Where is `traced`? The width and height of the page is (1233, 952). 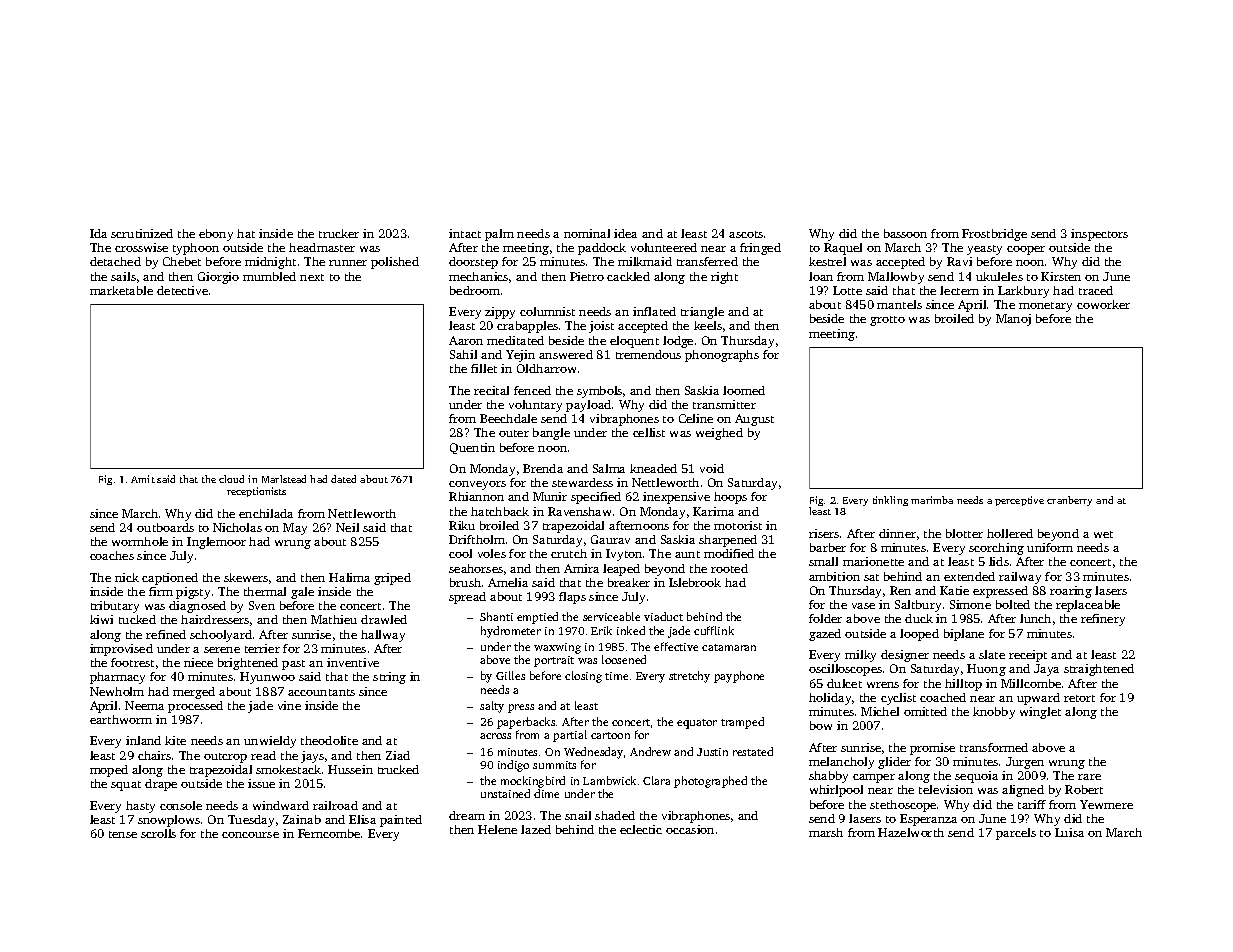
traced is located at coordinates (1096, 290).
